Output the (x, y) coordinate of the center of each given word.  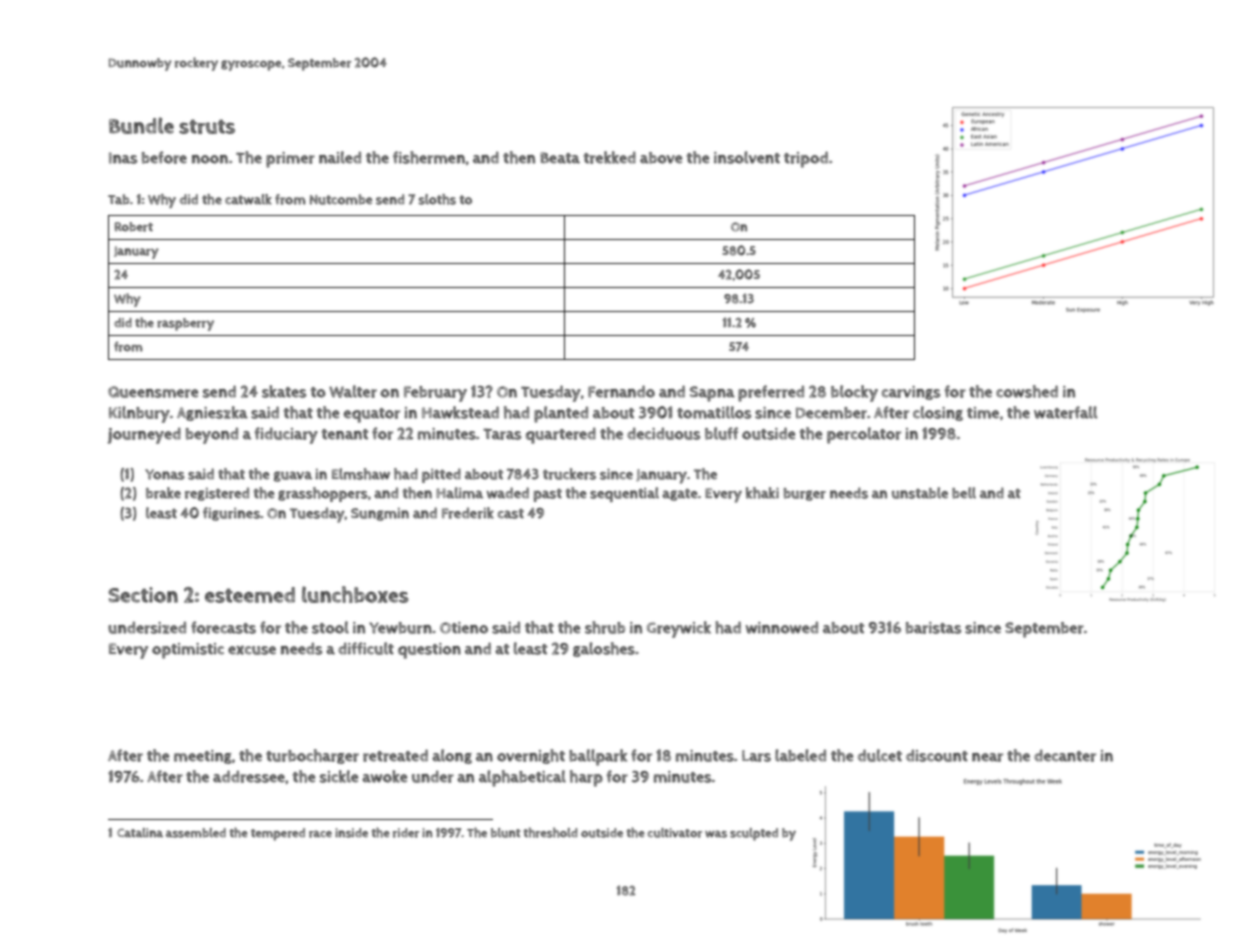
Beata (560, 158)
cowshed (1027, 391)
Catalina (140, 832)
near (987, 757)
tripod (806, 159)
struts (207, 126)
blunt (506, 833)
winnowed (782, 628)
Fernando (621, 391)
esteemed (250, 595)
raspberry (185, 324)
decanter (1065, 755)
